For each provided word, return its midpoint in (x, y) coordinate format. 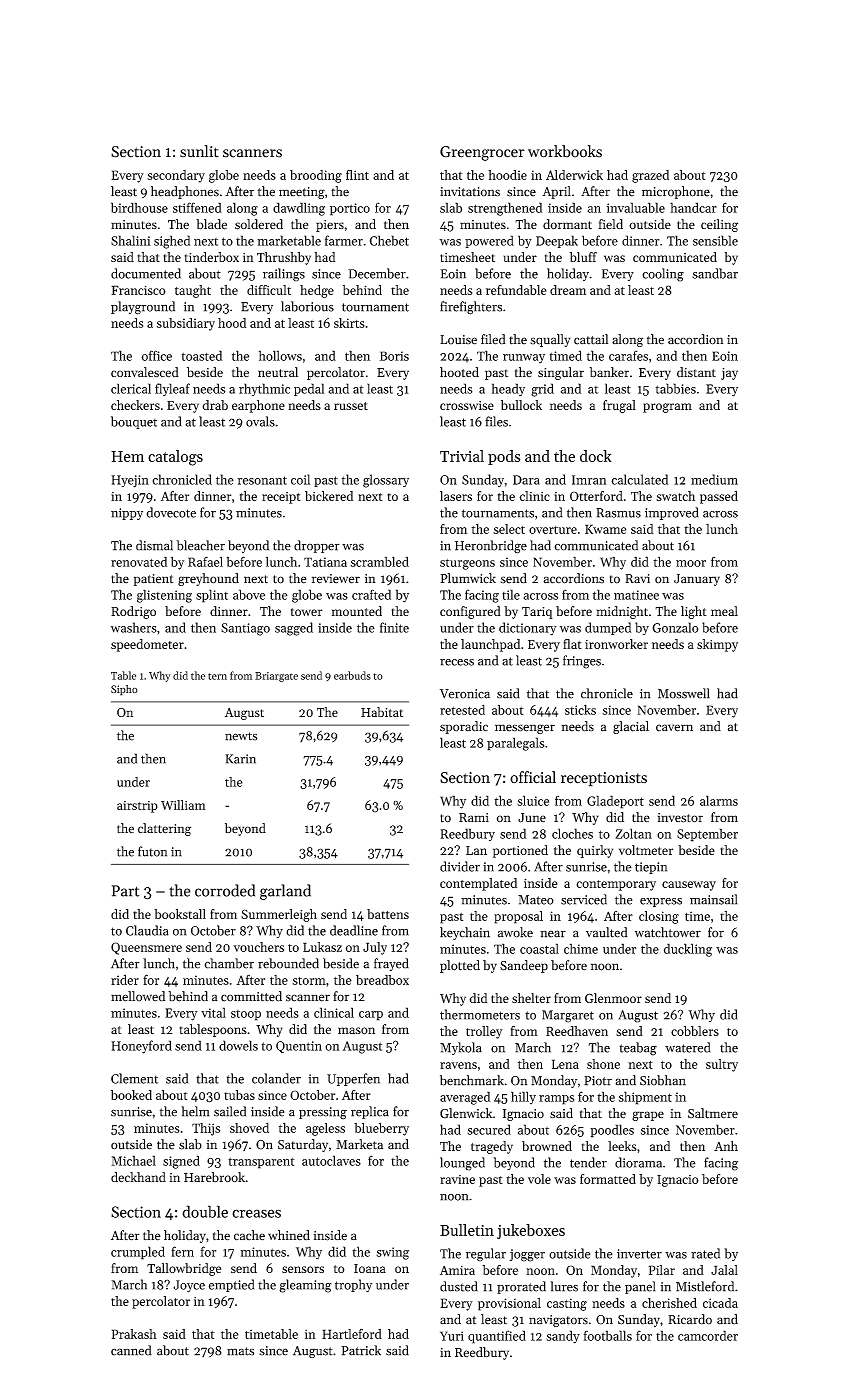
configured (470, 612)
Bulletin (467, 1230)
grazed (650, 176)
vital (213, 1012)
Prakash (134, 1334)
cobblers (695, 1031)
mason (356, 1030)
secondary (176, 176)
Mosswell (684, 693)
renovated (139, 561)
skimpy (717, 645)
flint (357, 175)
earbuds (352, 675)
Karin (240, 759)
